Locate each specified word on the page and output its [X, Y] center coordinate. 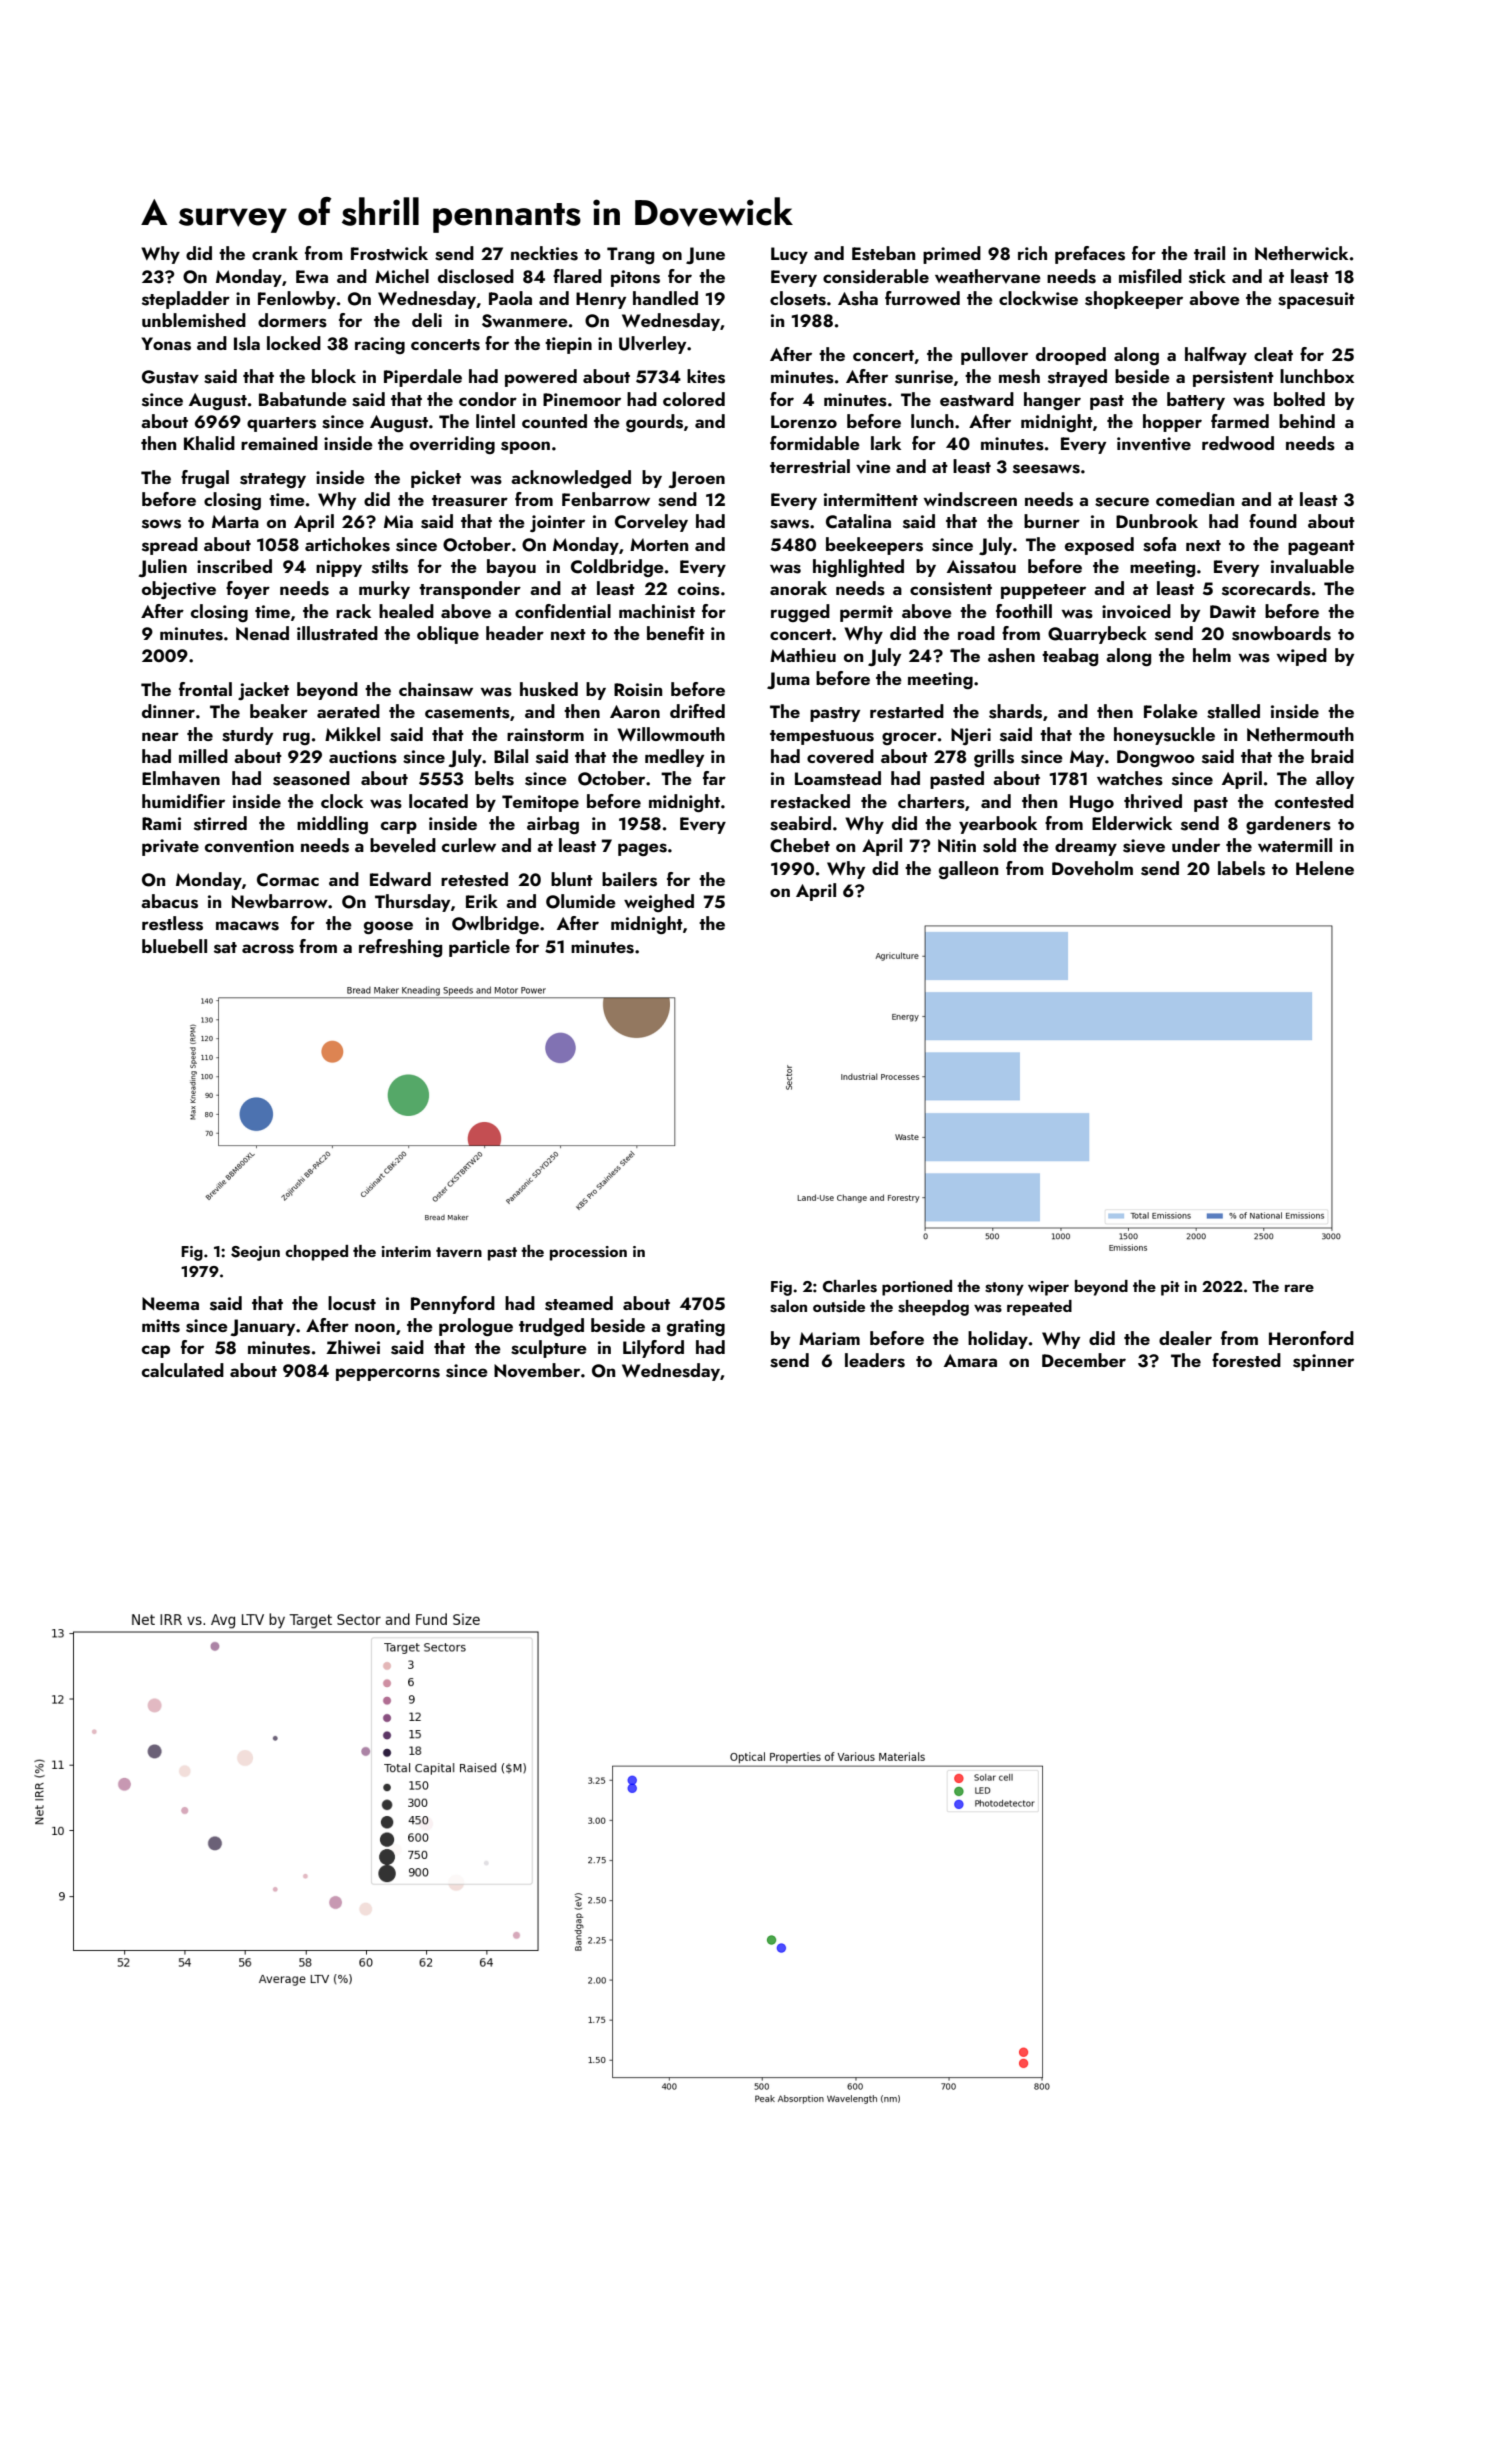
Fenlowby [297, 300]
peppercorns [388, 1374]
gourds [654, 423]
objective [179, 590]
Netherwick [1301, 253]
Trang [630, 255]
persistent [1233, 378]
